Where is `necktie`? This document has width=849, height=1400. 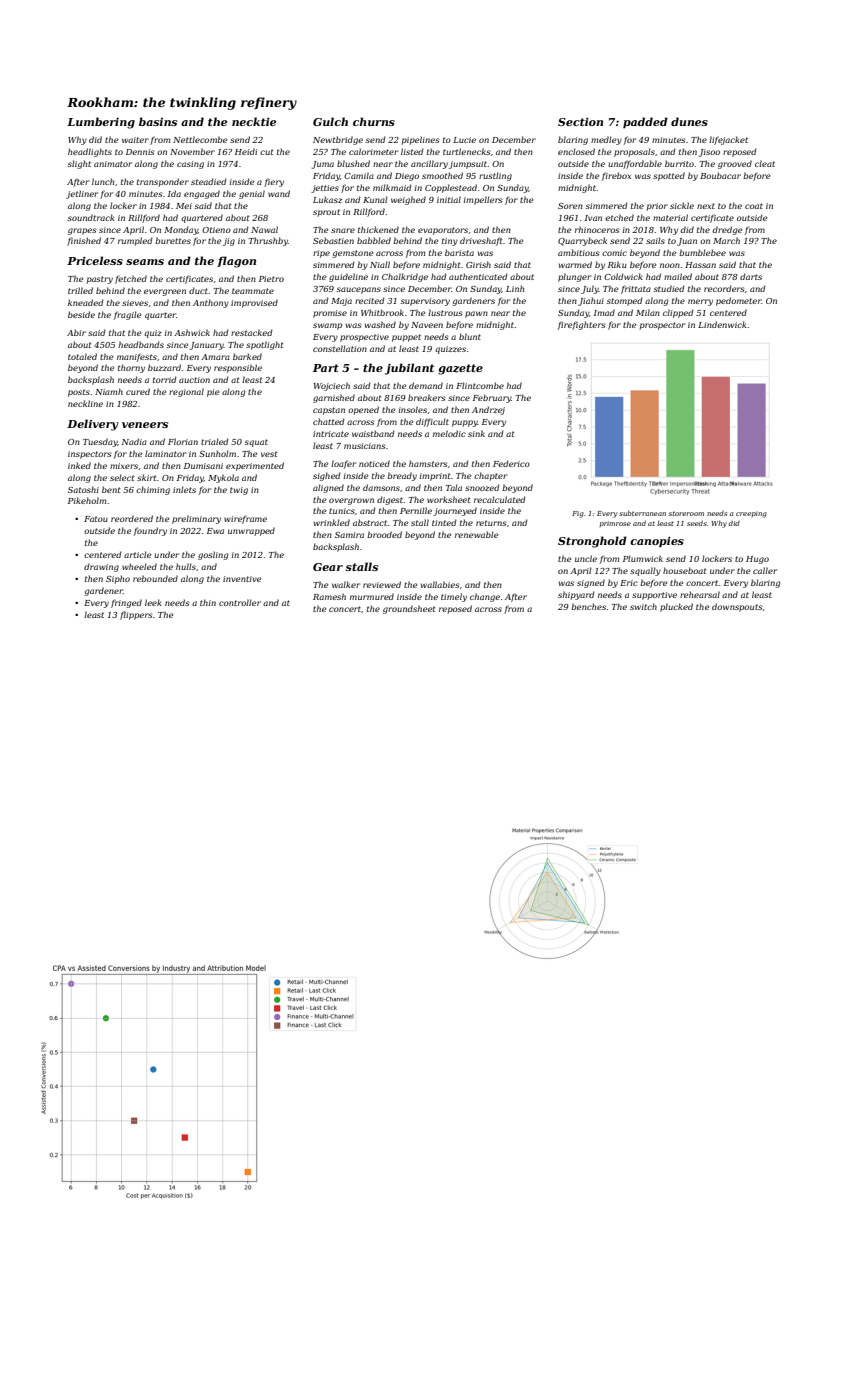 necktie is located at coordinates (254, 121).
